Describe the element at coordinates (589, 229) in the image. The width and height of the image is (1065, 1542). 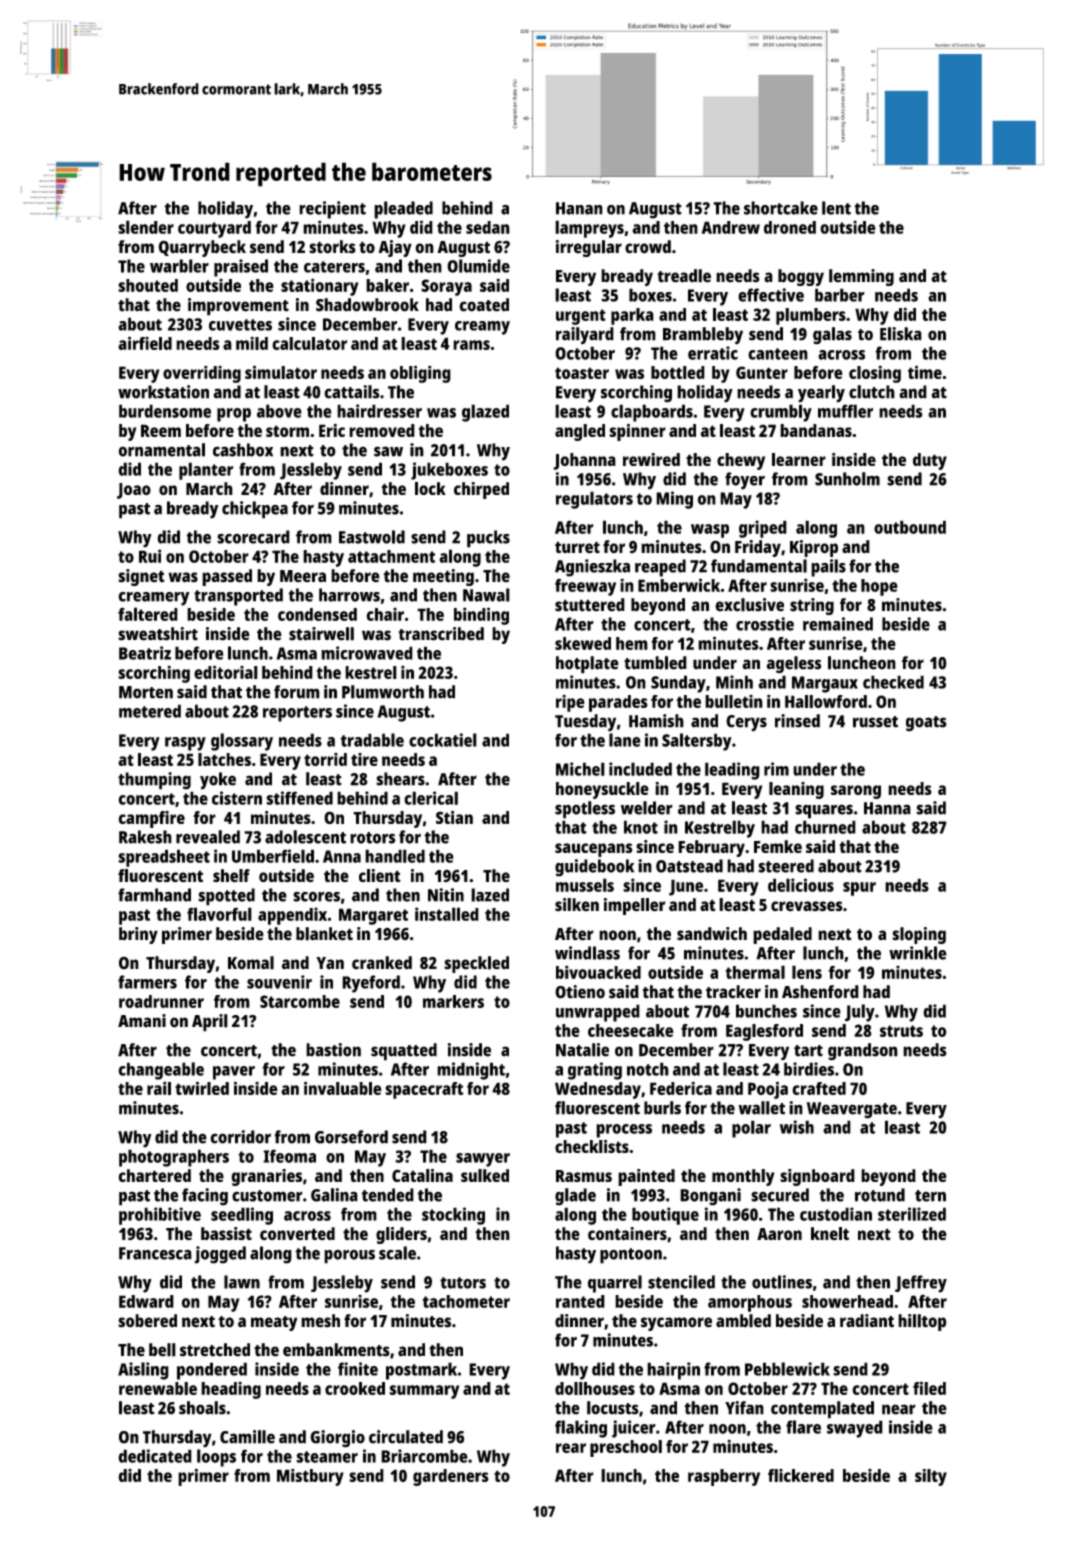
I see `lampreys` at that location.
